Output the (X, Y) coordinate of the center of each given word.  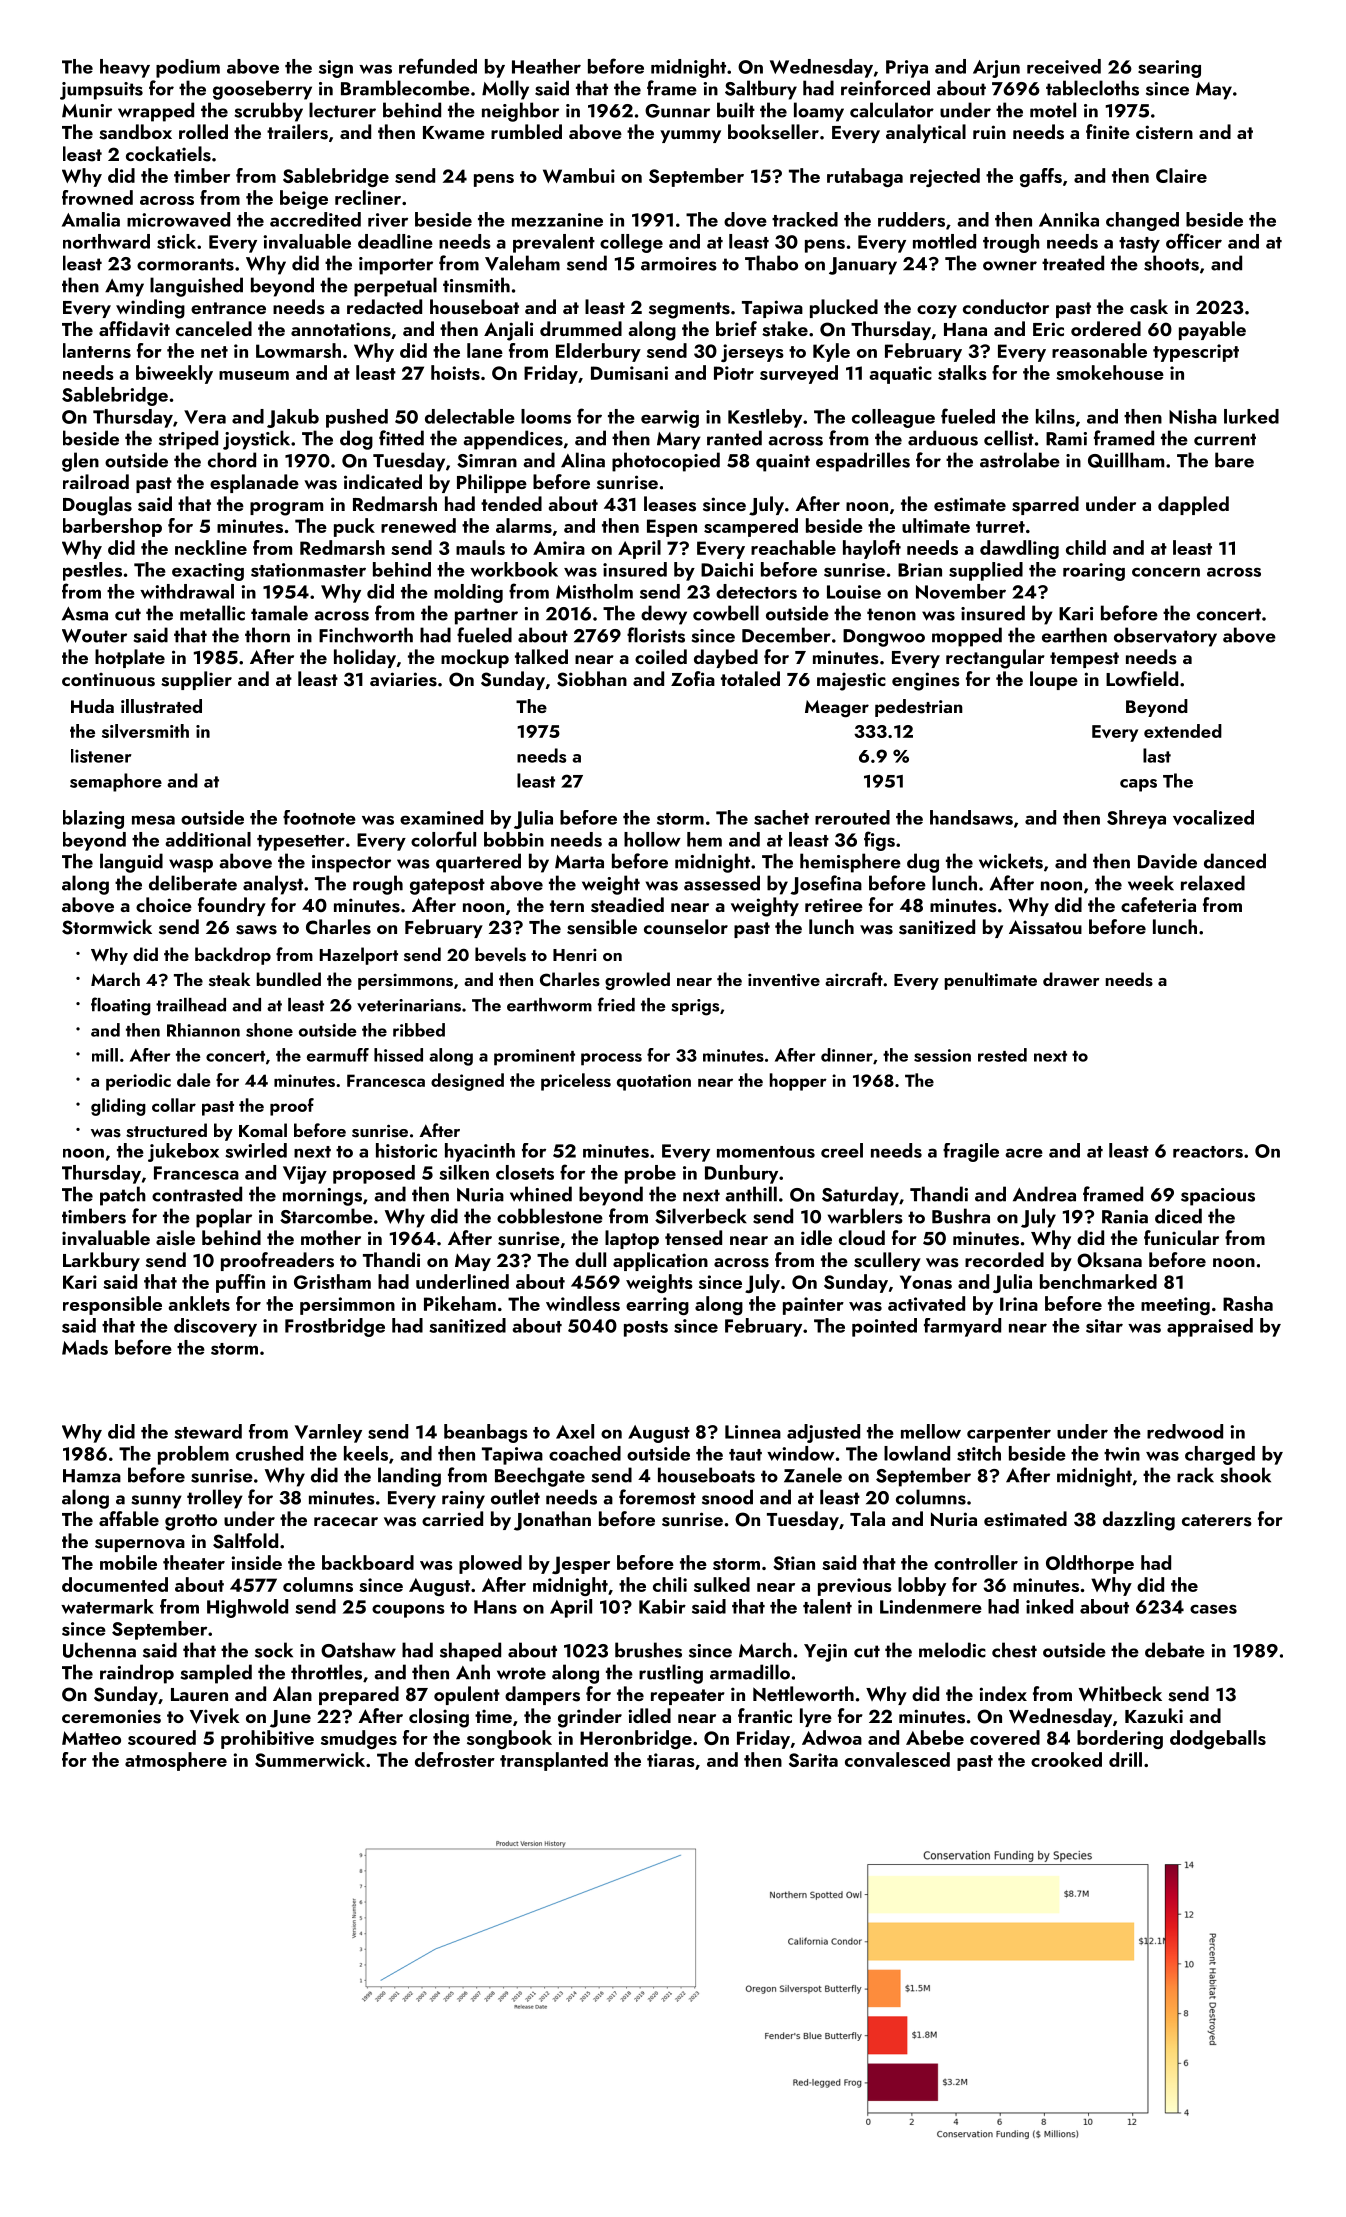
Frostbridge (335, 1327)
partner (486, 616)
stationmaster (308, 570)
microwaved (178, 219)
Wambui (579, 175)
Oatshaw (358, 1650)
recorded (1004, 1259)
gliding (118, 1107)
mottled (944, 241)
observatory (1165, 637)
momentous (766, 1152)
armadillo (750, 1672)
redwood (1185, 1431)
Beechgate (540, 1477)
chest (1014, 1650)
